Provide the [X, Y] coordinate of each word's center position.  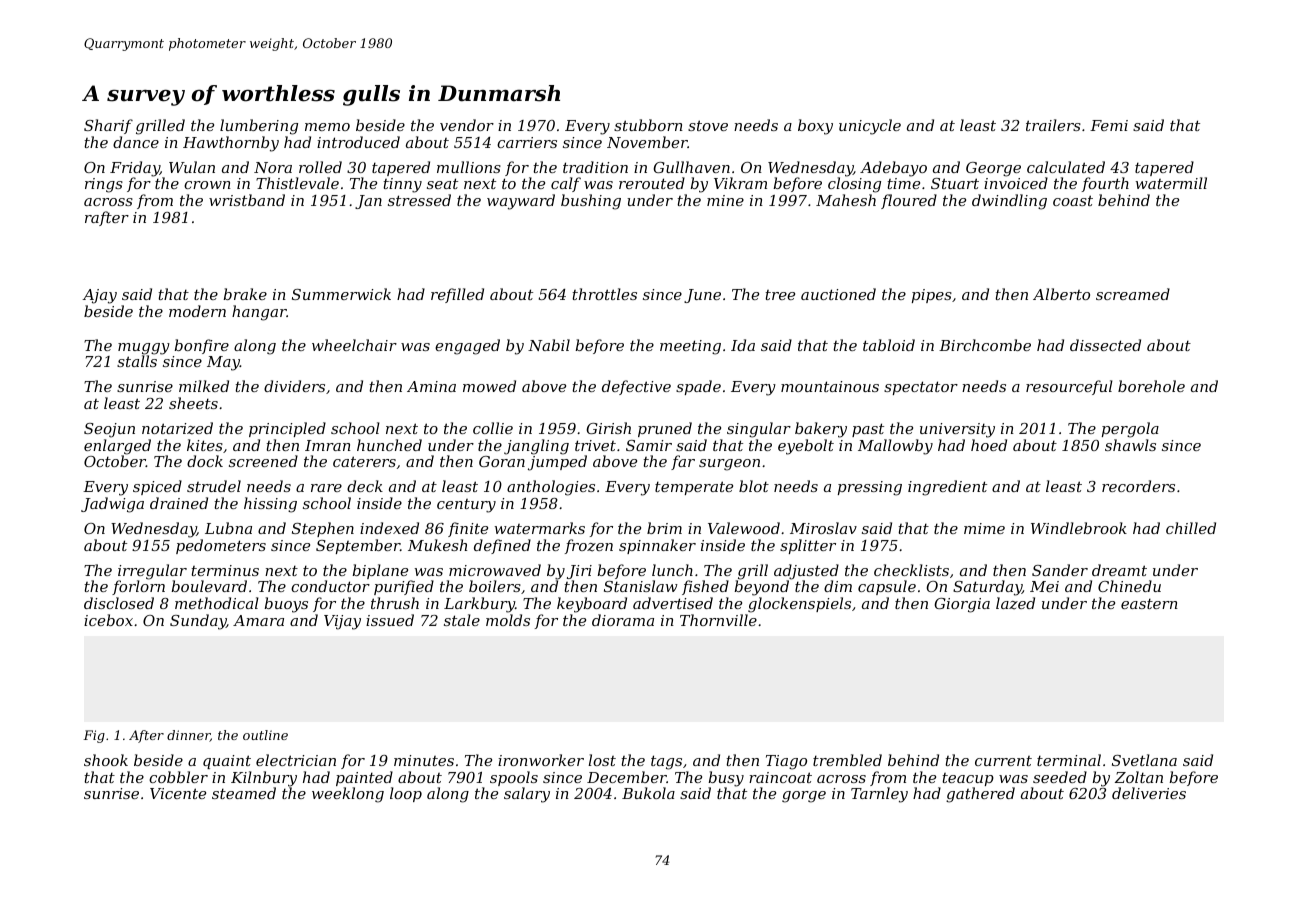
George [993, 169]
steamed [244, 793]
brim [664, 528]
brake [245, 294]
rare [326, 488]
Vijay [342, 622]
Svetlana [1144, 760]
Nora [273, 167]
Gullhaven [691, 167]
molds [508, 620]
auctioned [838, 294]
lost [602, 760]
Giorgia [962, 605]
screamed [1133, 294]
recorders [1138, 486]
